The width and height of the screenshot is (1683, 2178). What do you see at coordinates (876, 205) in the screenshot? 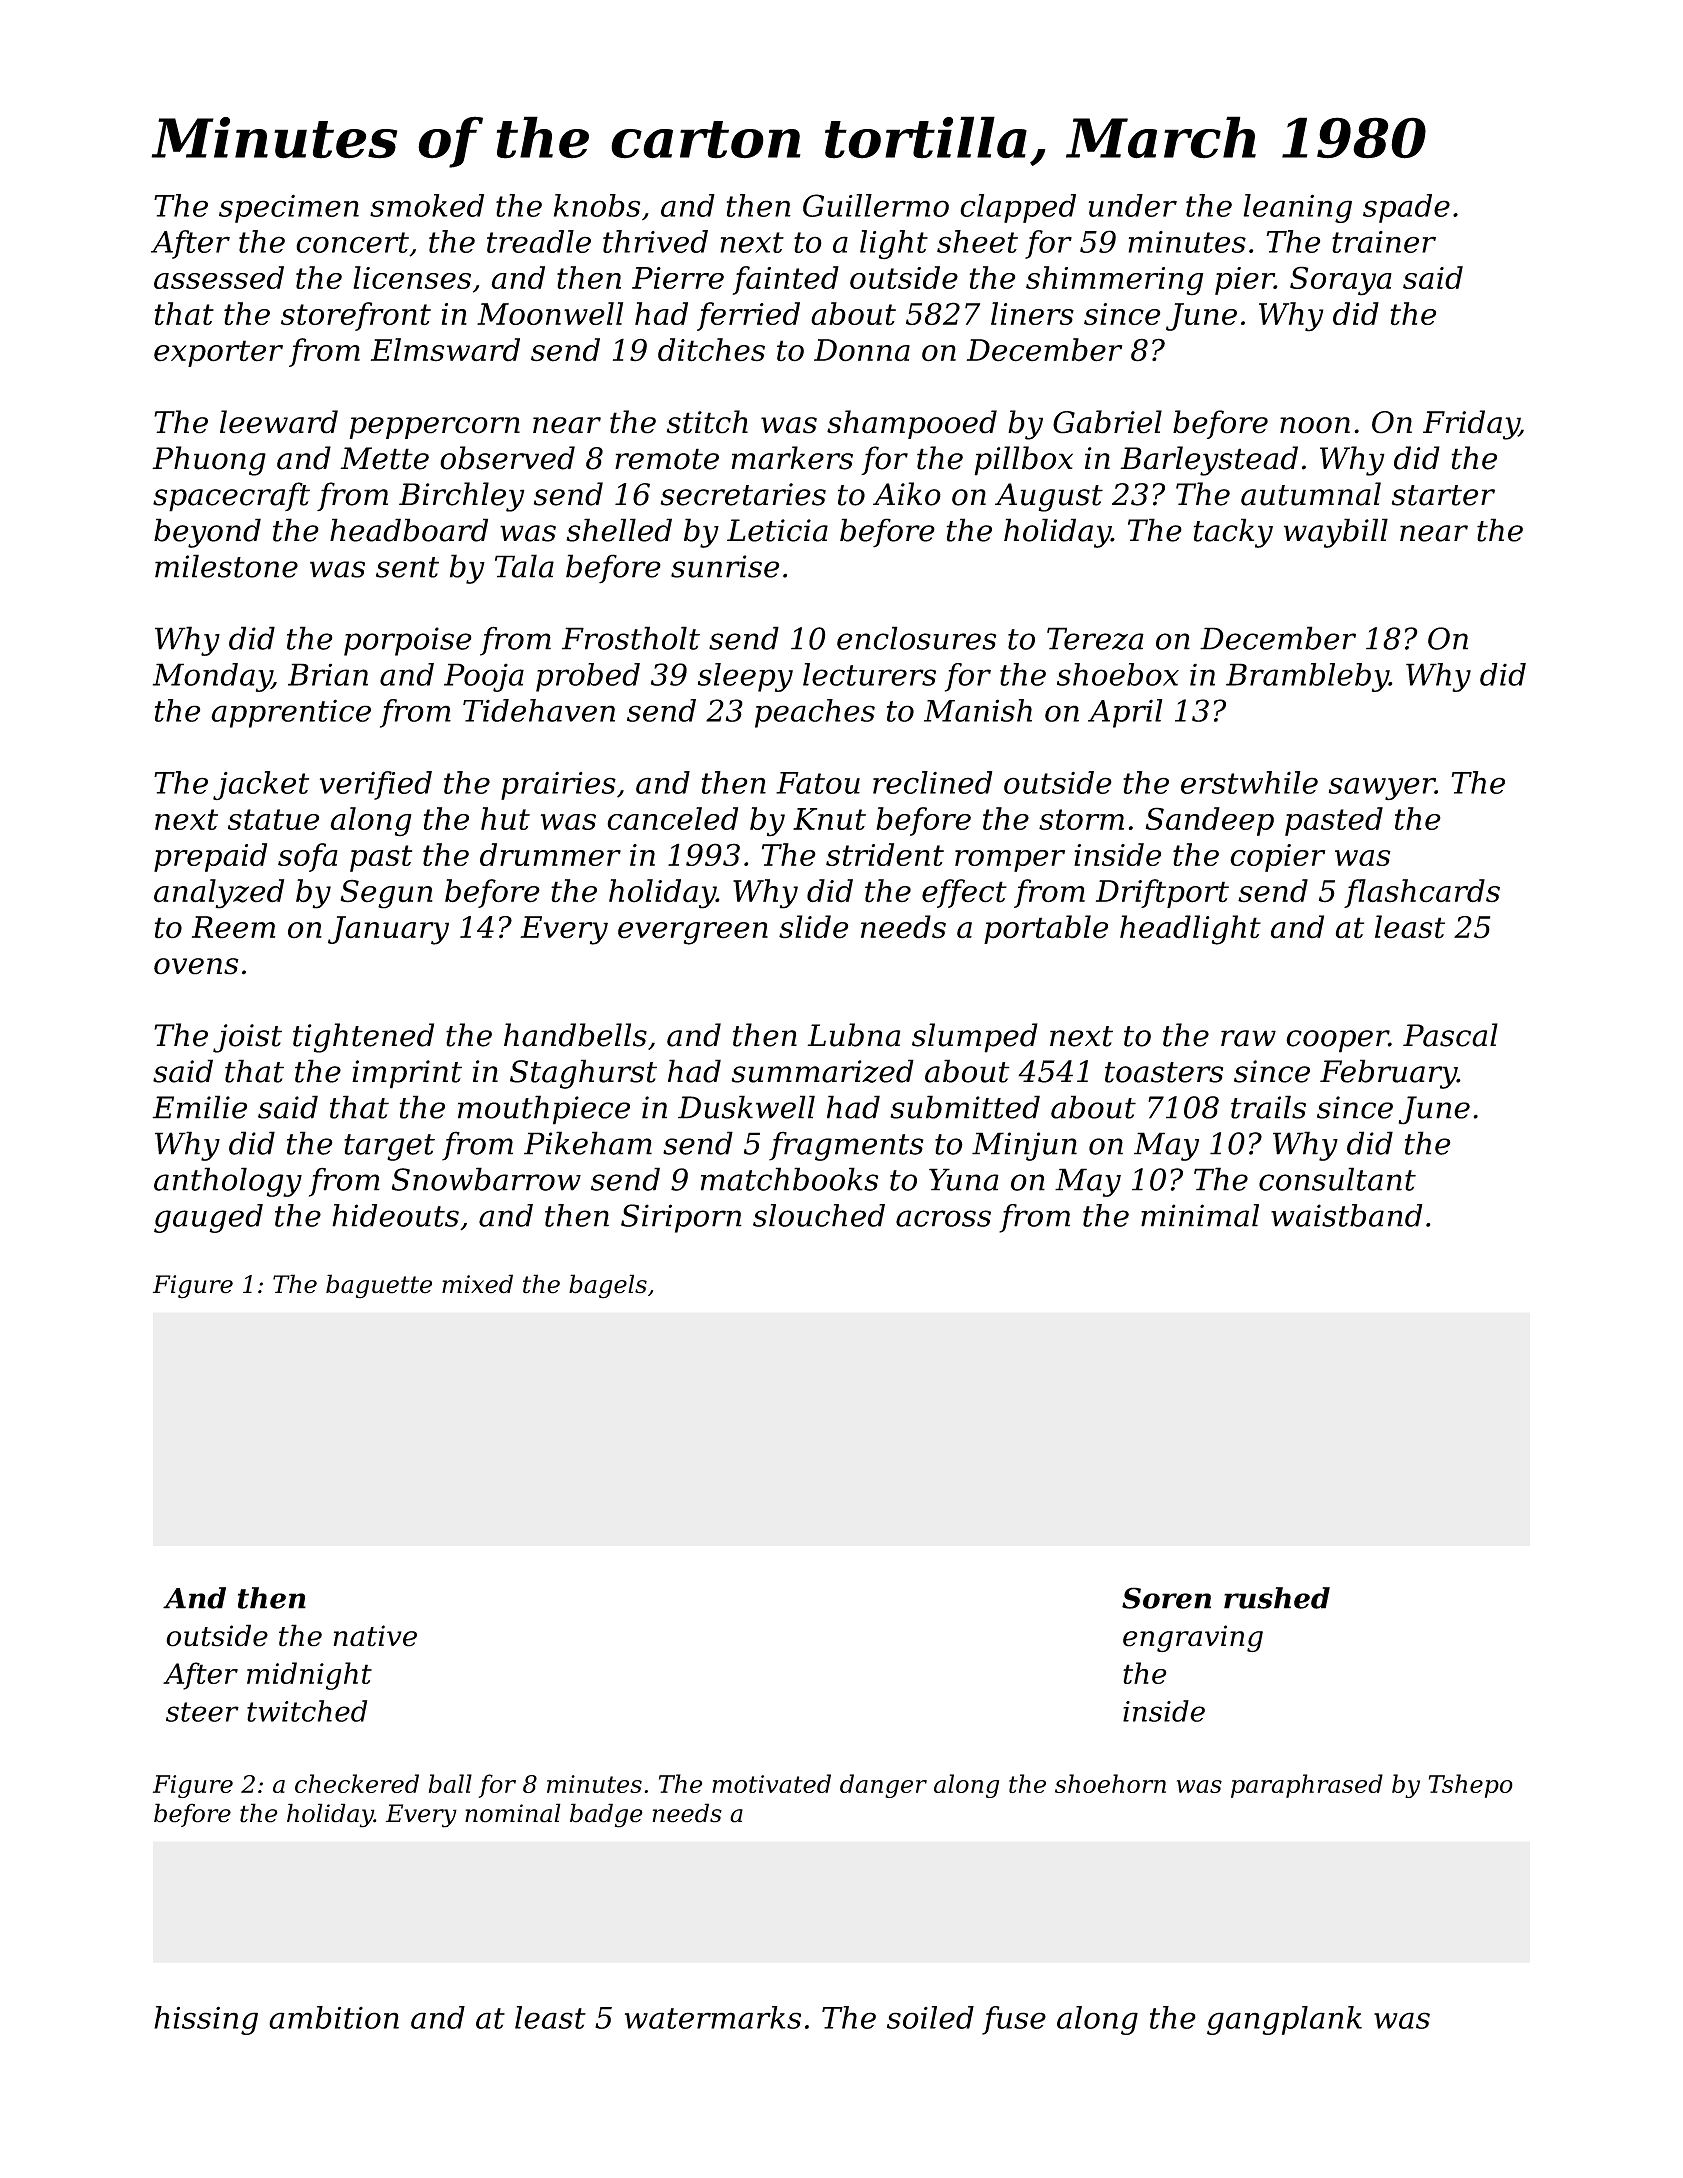
I see `Guillermo` at bounding box center [876, 205].
